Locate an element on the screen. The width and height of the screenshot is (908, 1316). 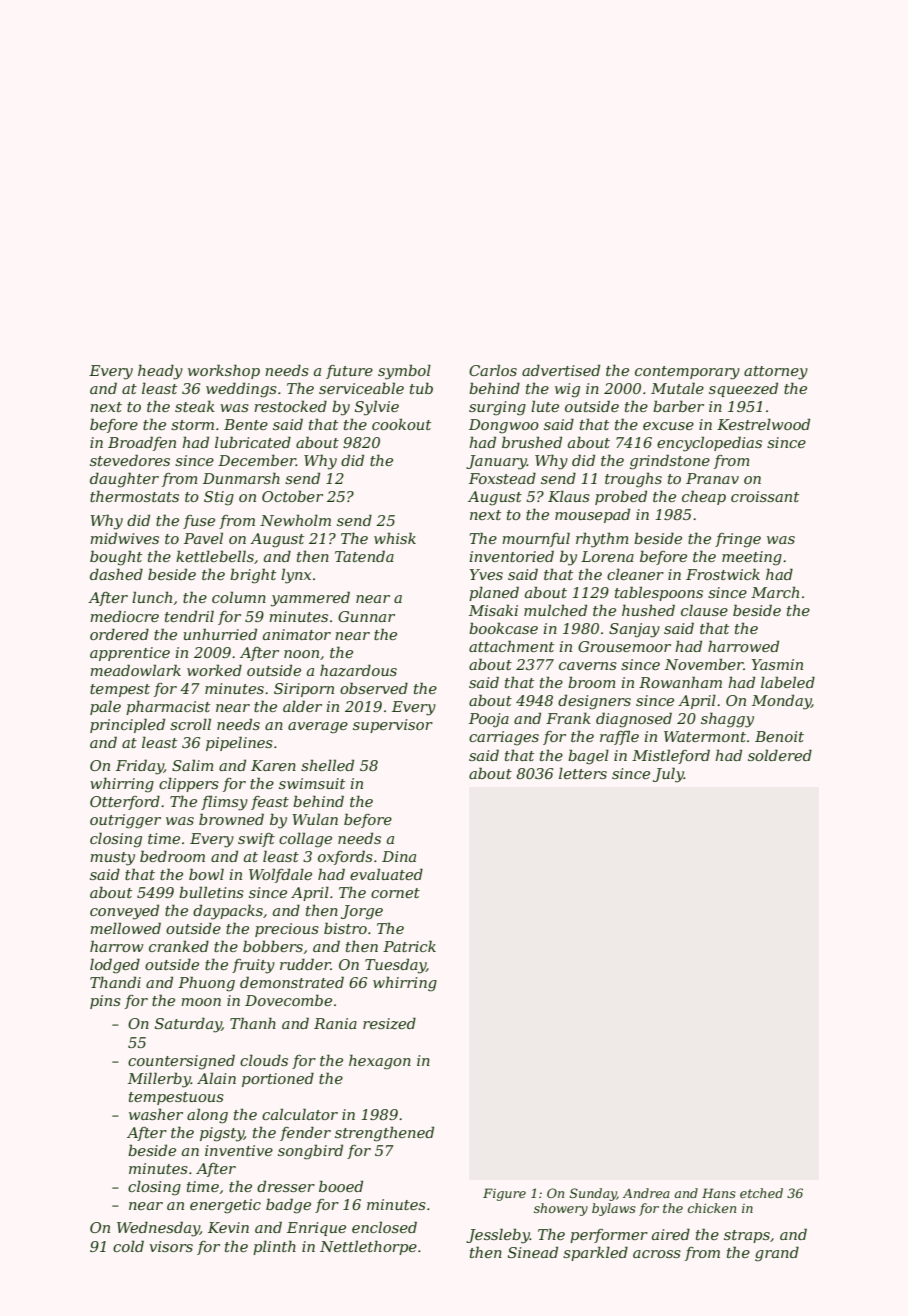
pale is located at coordinates (105, 707).
